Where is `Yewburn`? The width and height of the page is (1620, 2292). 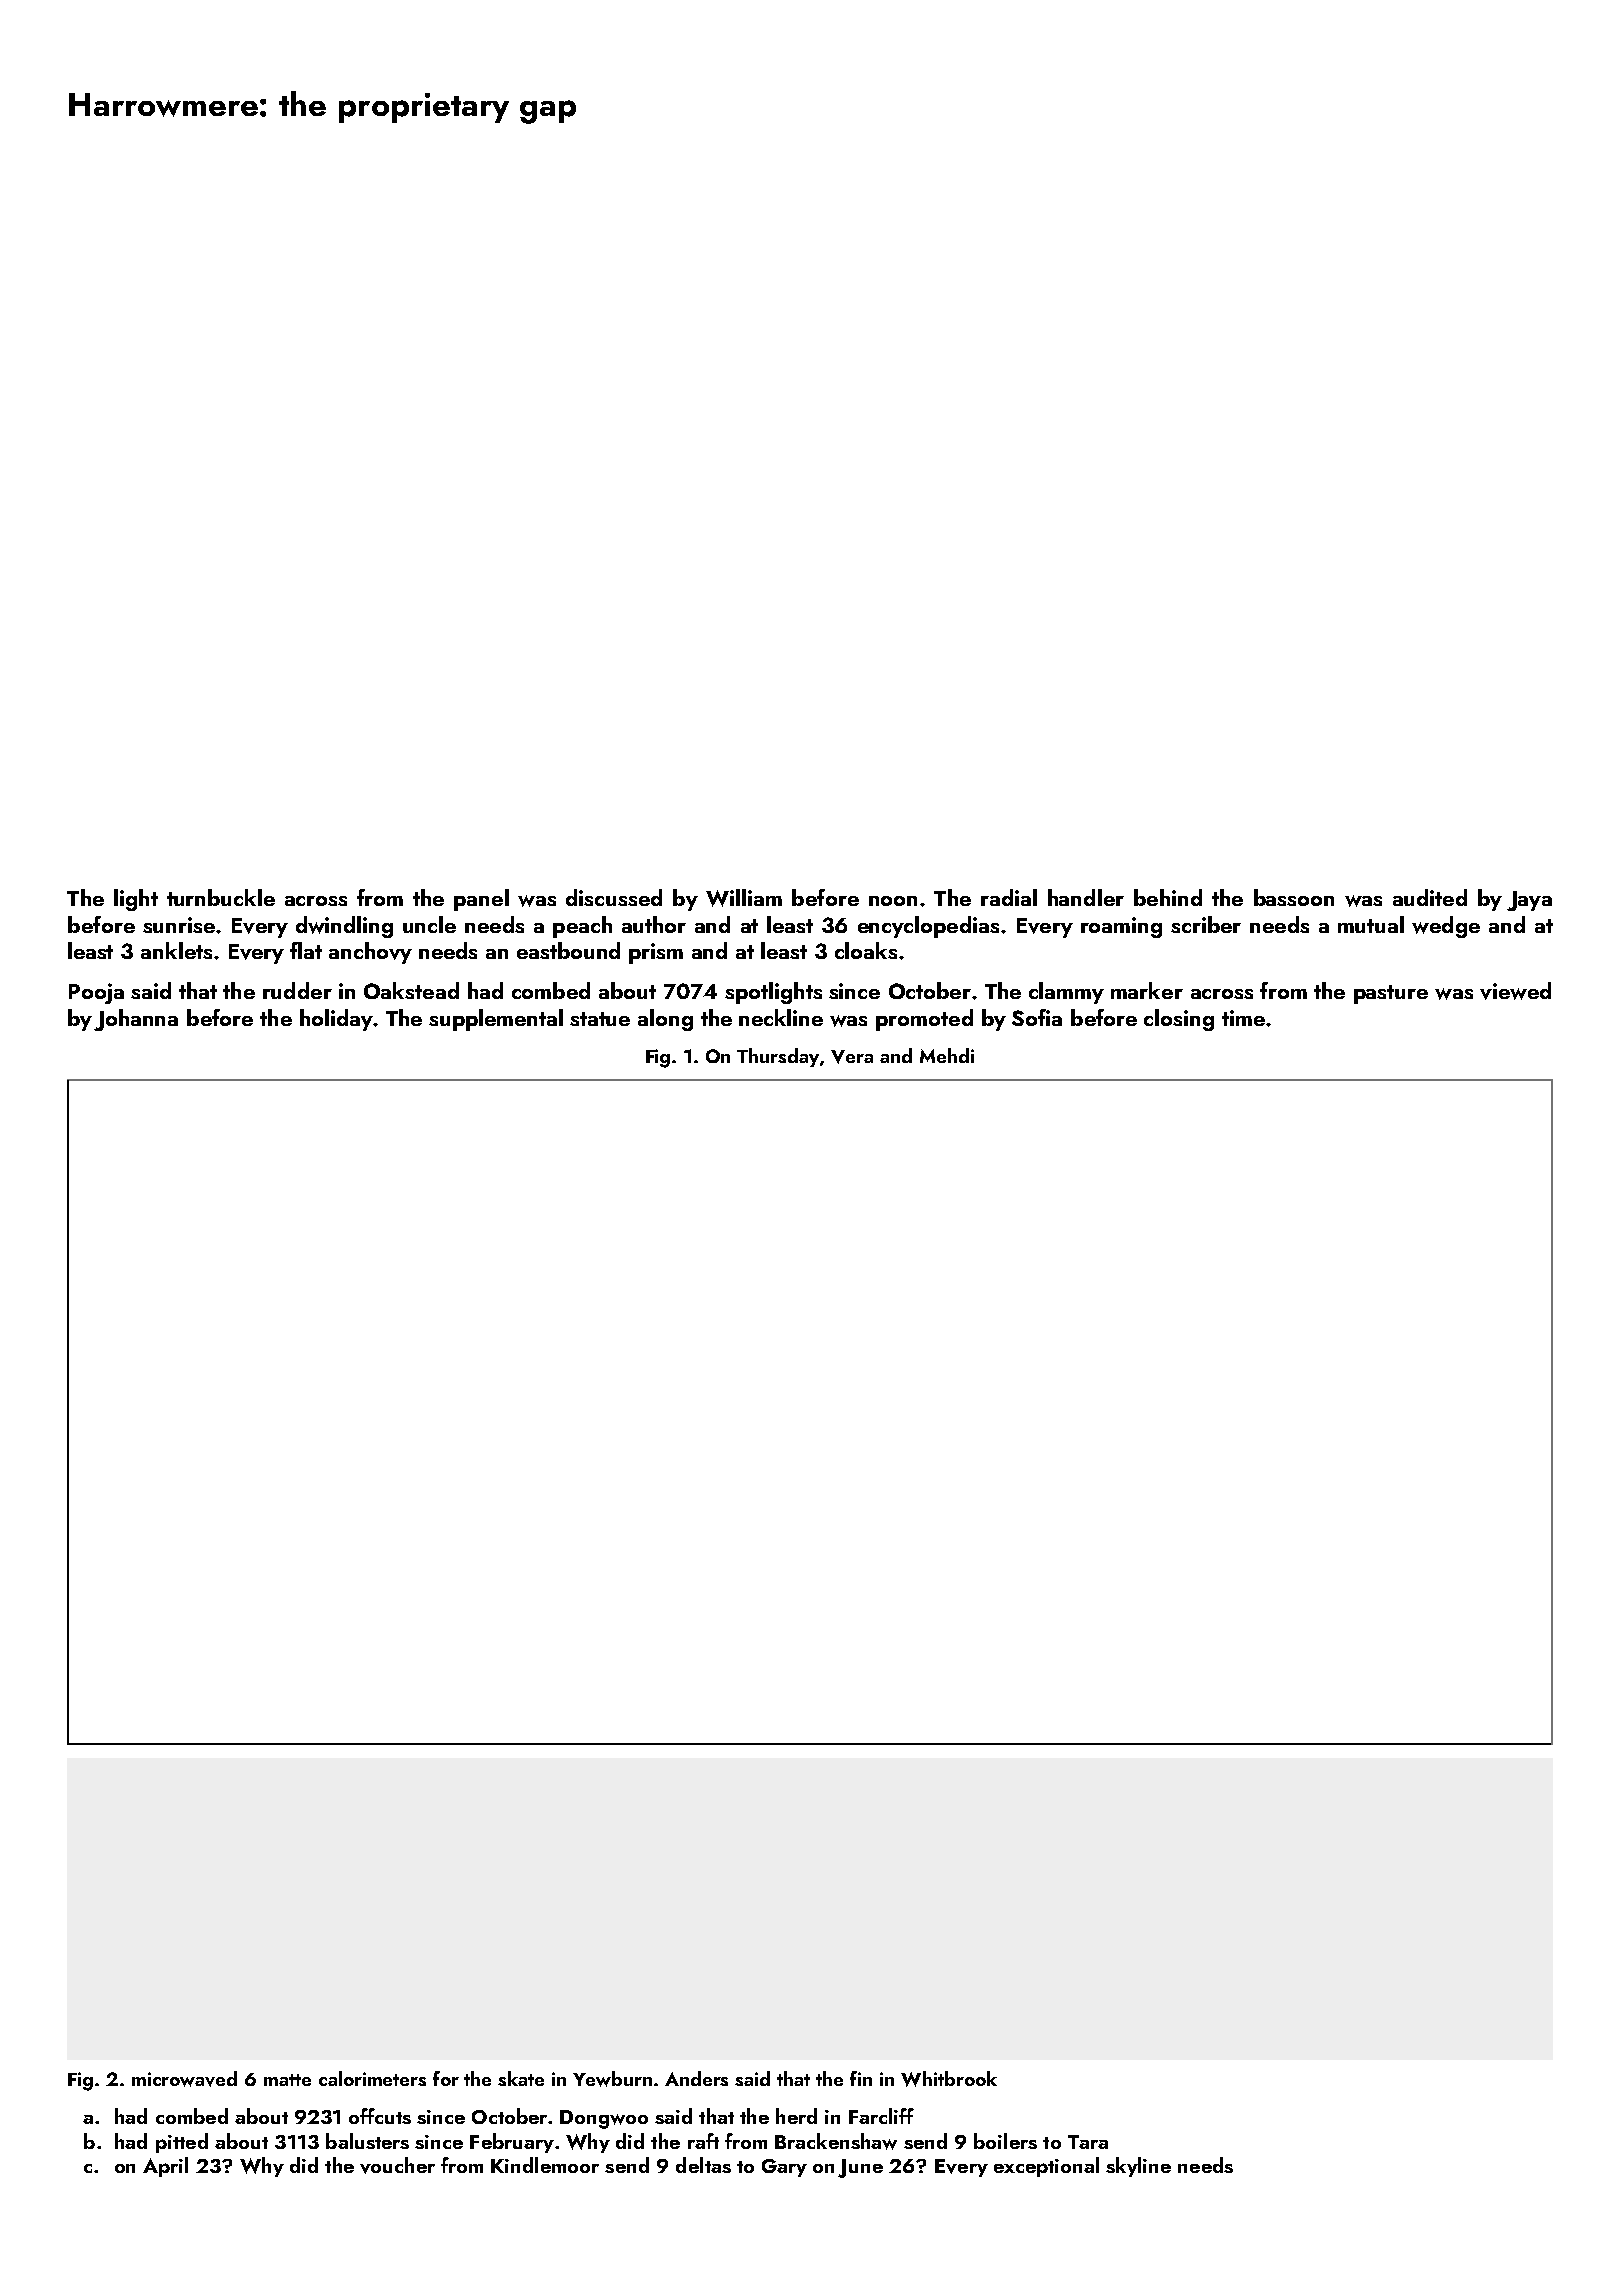
Yewburn is located at coordinates (612, 2079).
